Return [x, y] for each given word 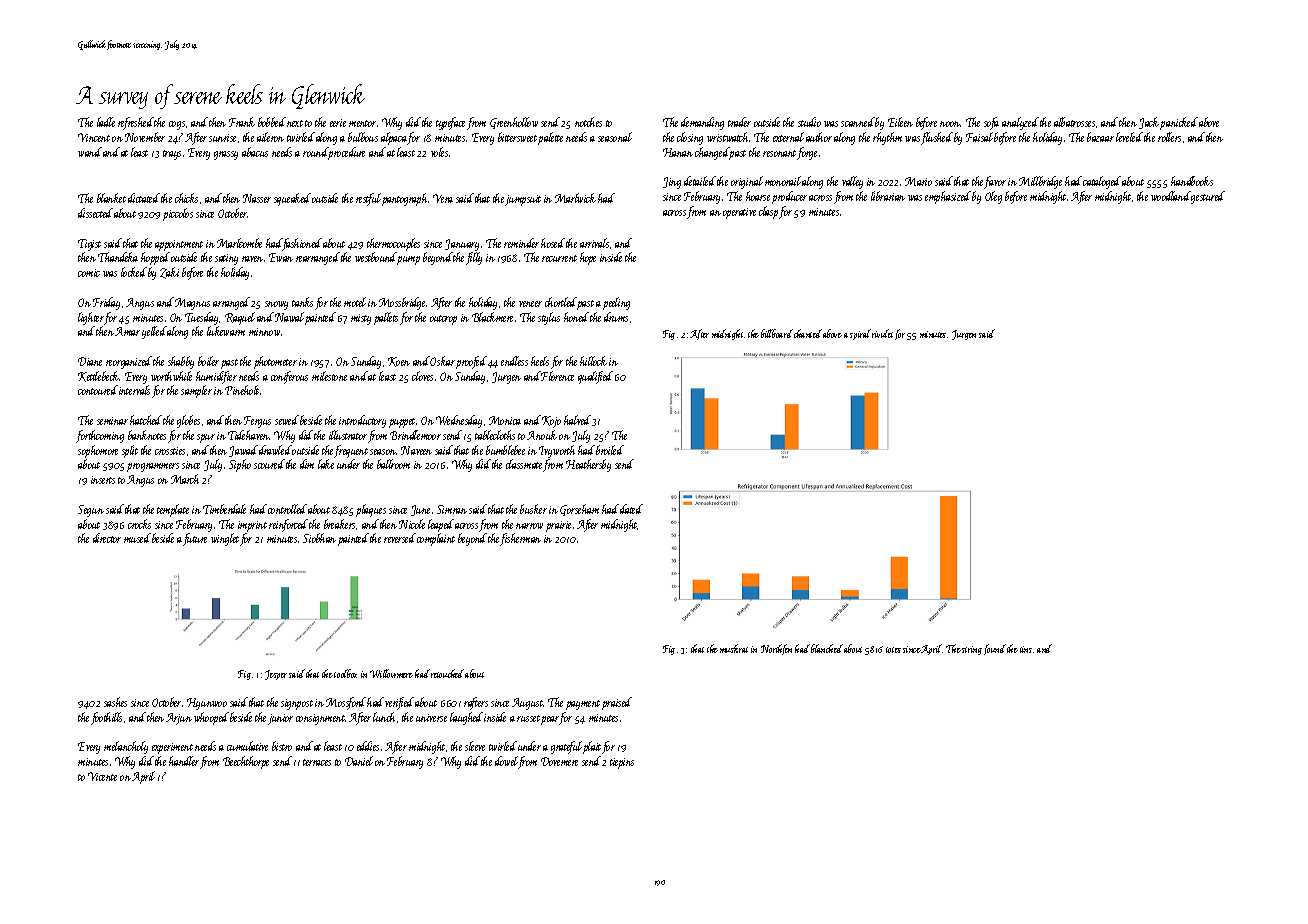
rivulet [882, 333]
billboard [777, 333]
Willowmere [391, 673]
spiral [860, 334]
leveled [1129, 137]
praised [617, 703]
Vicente [102, 776]
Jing [672, 183]
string [972, 650]
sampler [196, 391]
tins [1026, 649]
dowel [506, 761]
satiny [226, 259]
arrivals [594, 243]
